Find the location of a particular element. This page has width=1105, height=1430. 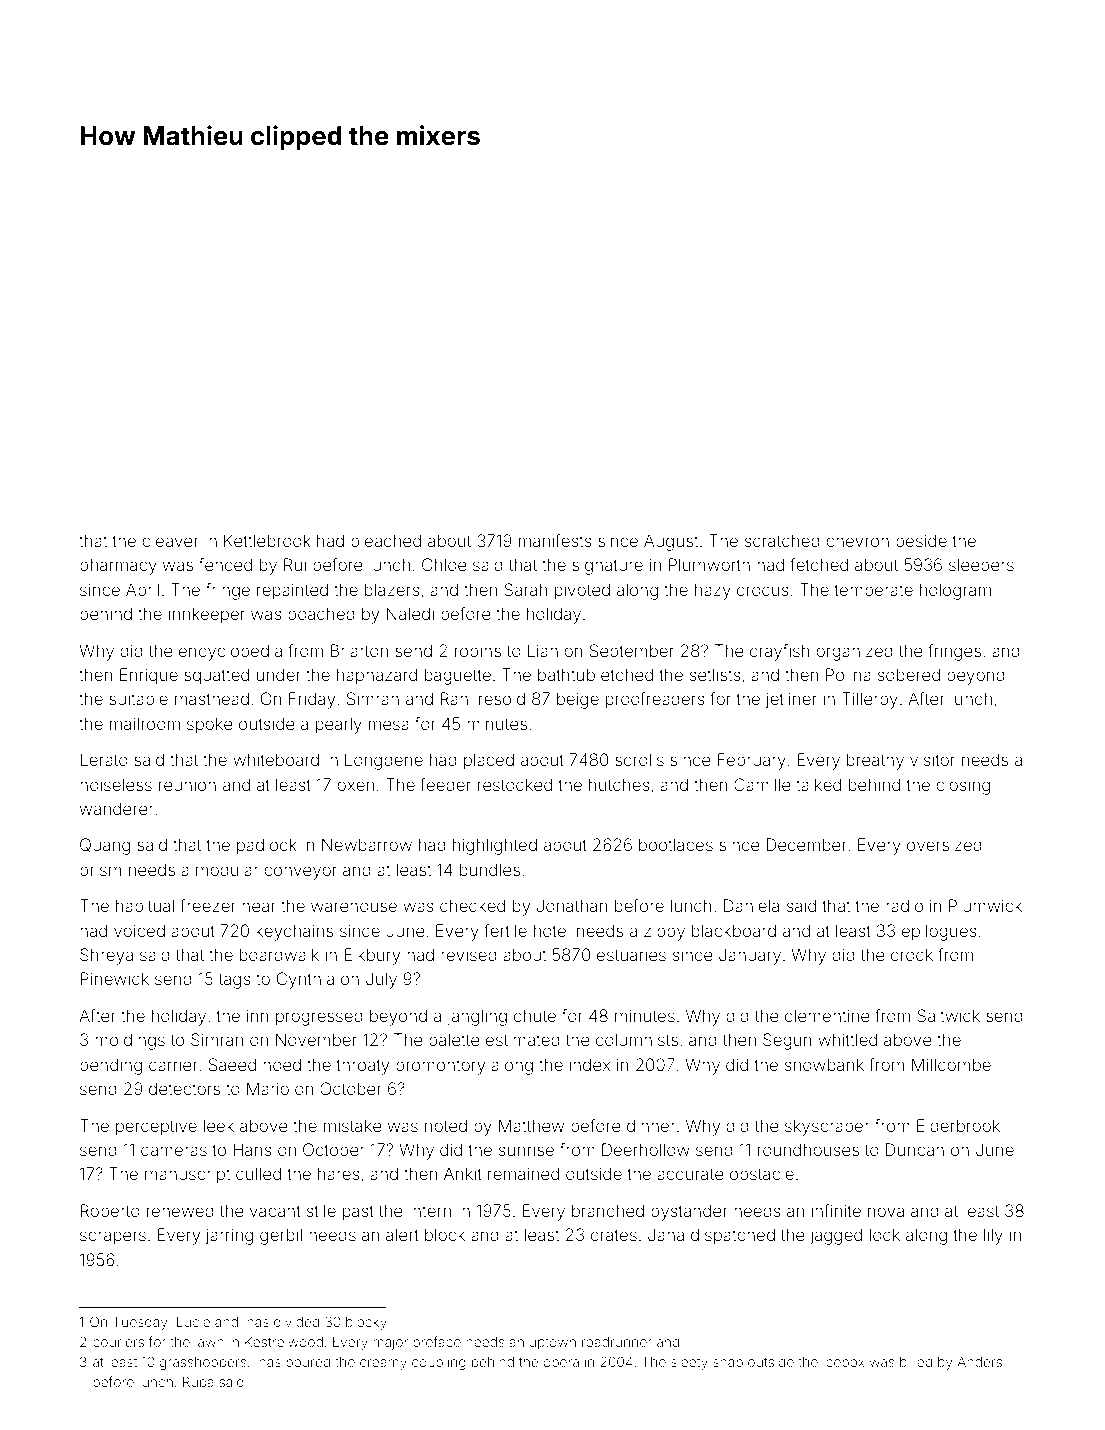

Kettlebrook is located at coordinates (267, 540).
